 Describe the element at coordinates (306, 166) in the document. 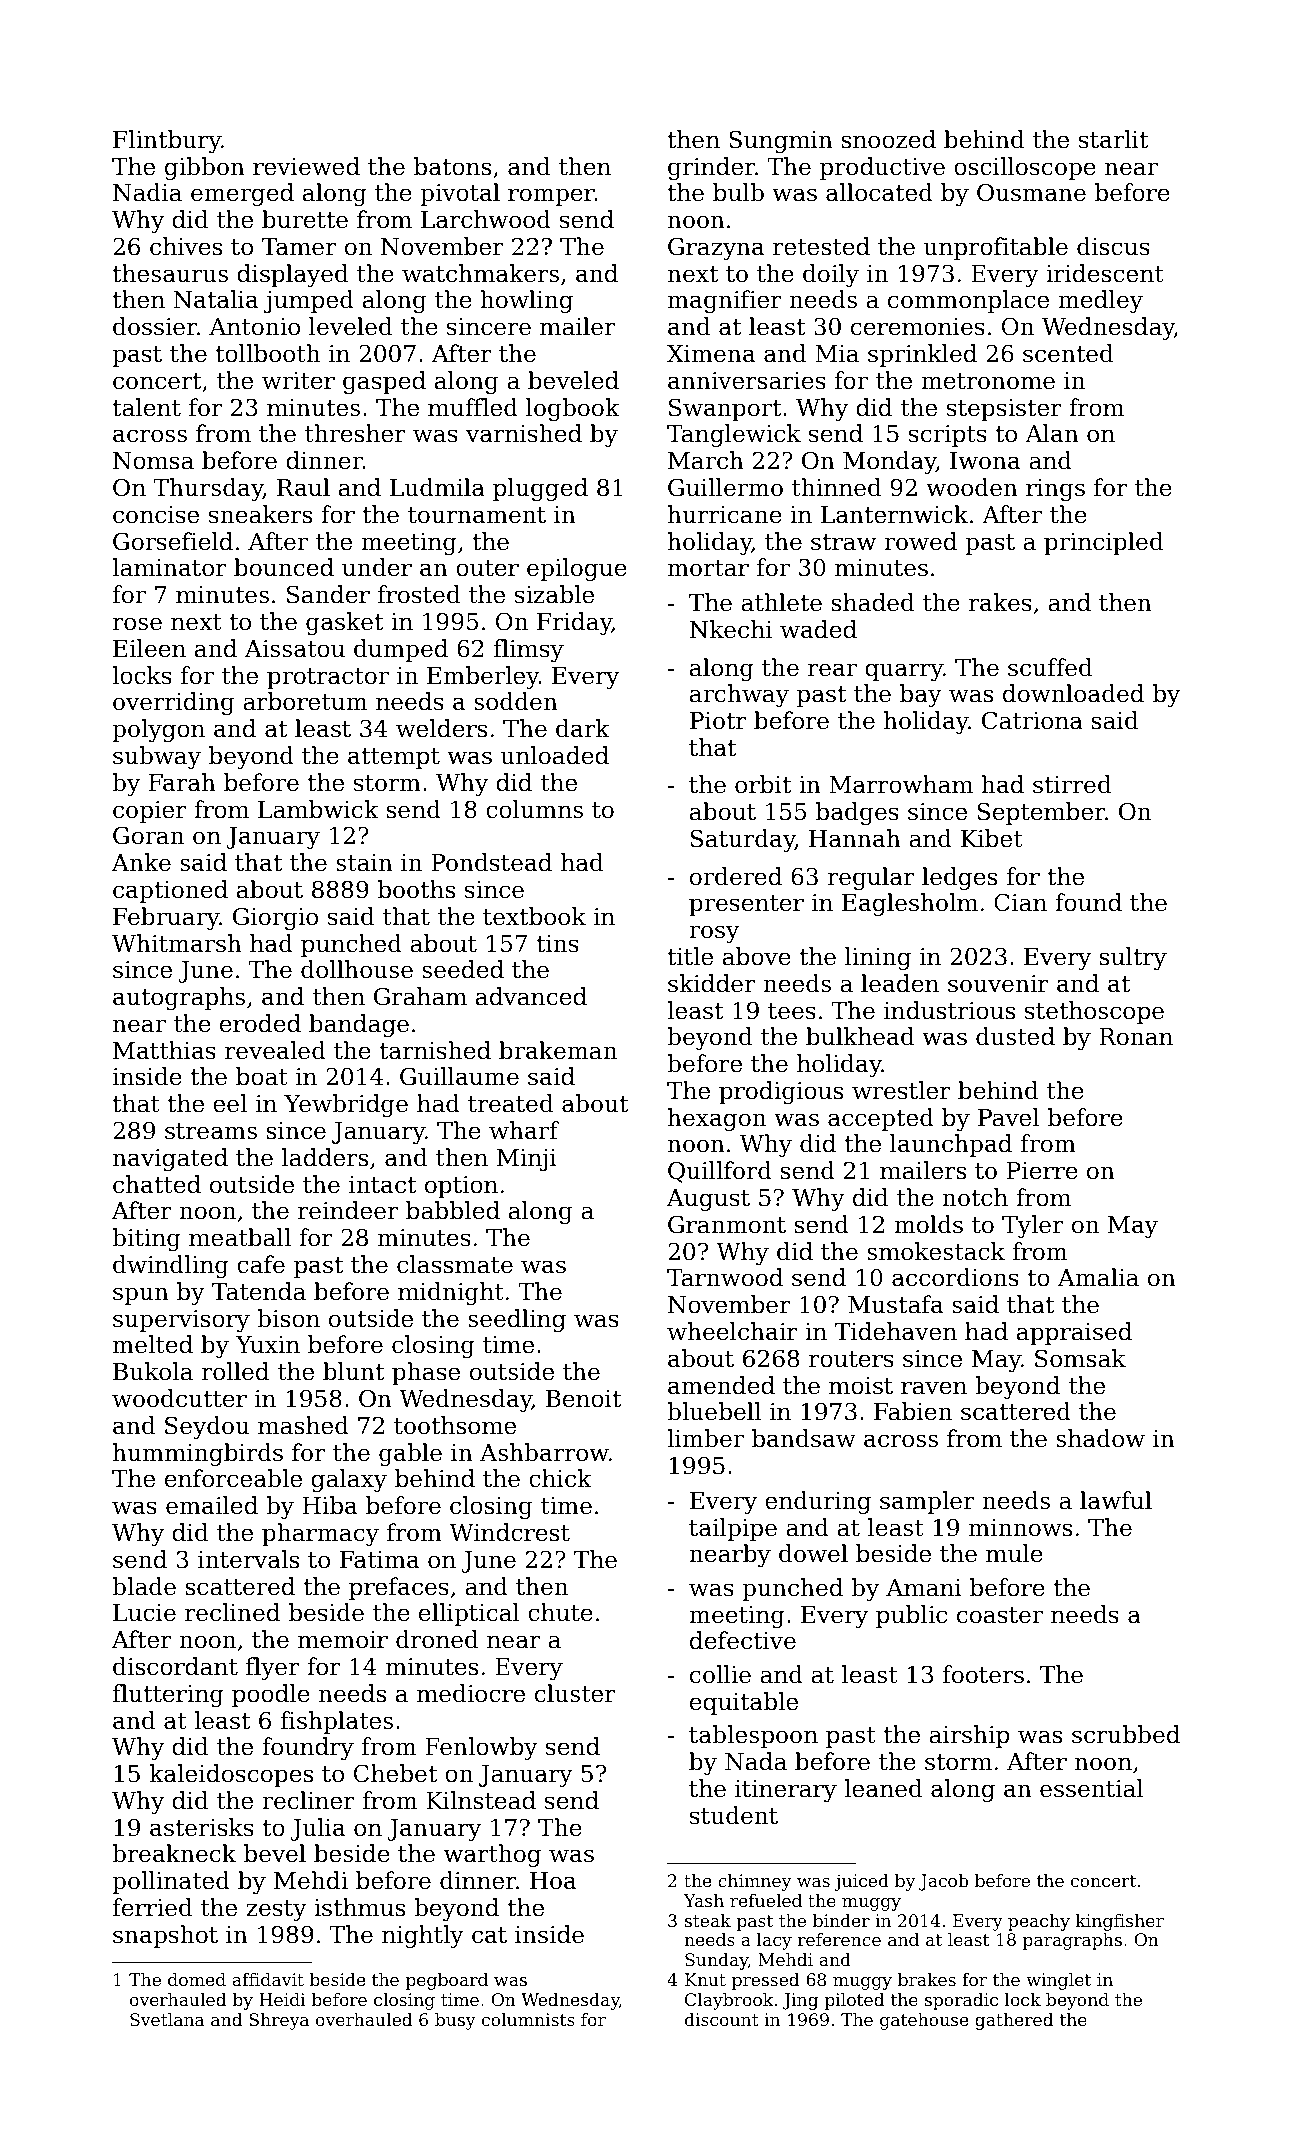

I see `reviewed` at that location.
